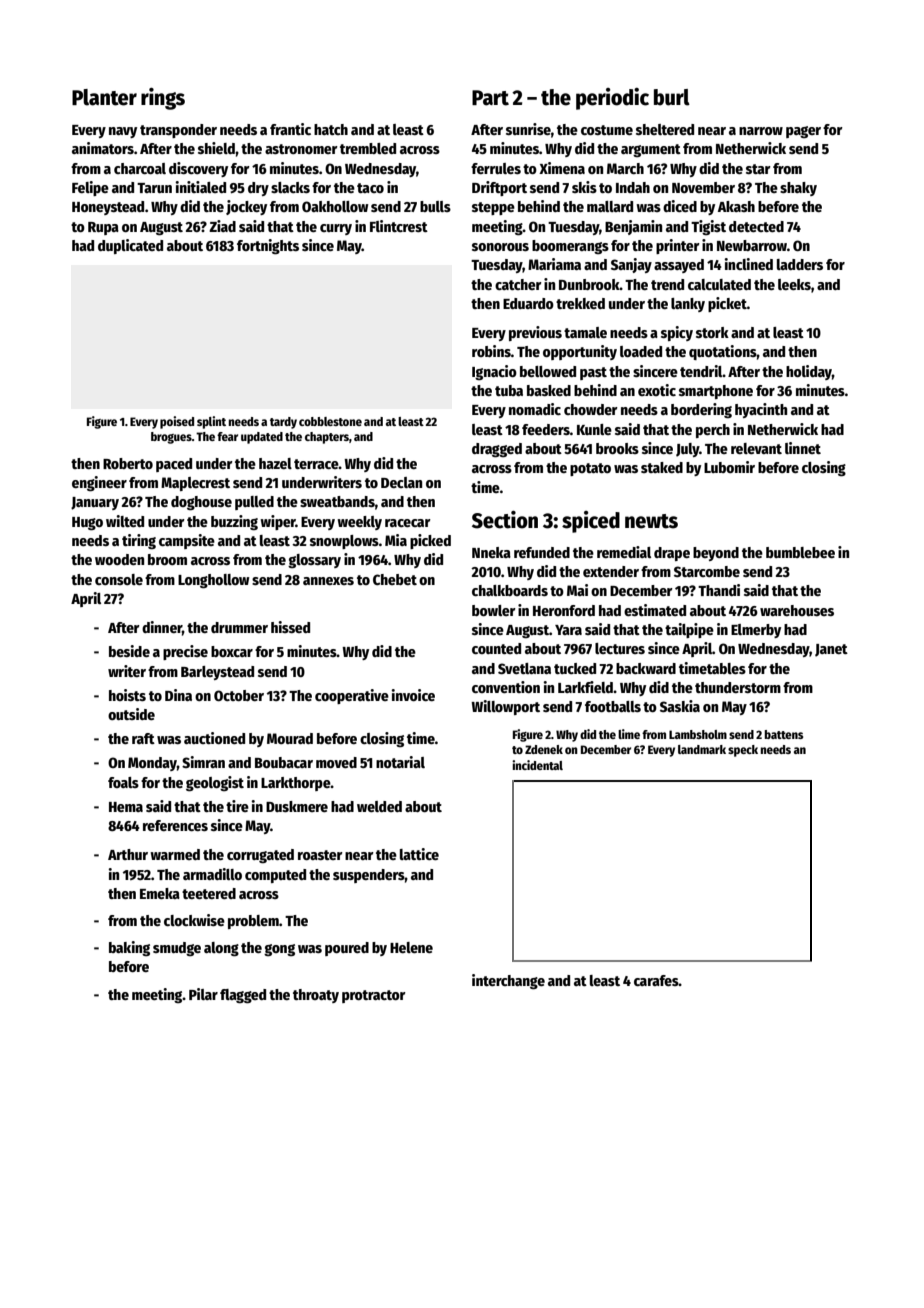 This screenshot has height=1308, width=924. Describe the element at coordinates (123, 782) in the screenshot. I see `foals` at that location.
